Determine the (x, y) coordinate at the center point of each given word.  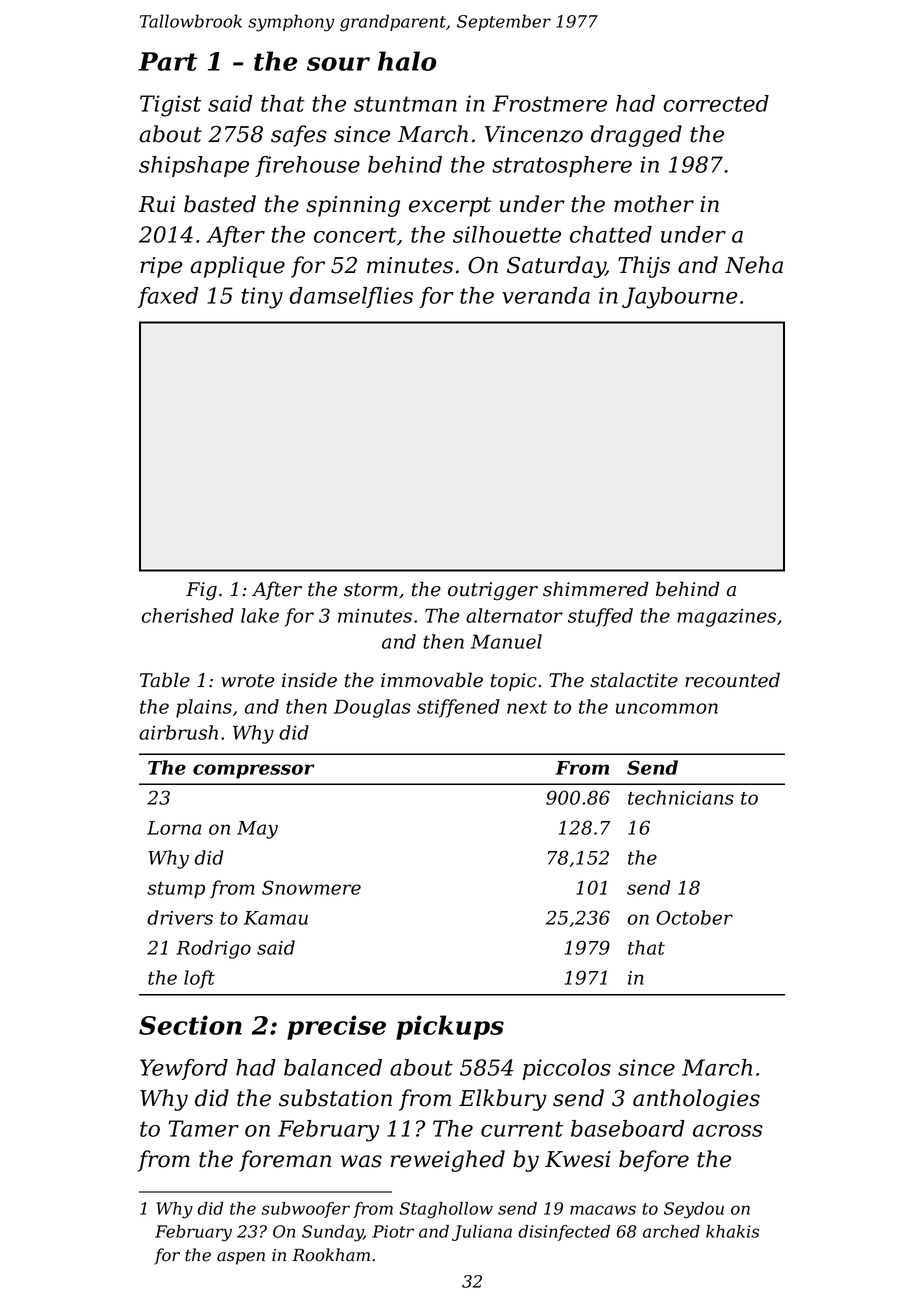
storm (371, 590)
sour (338, 64)
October (694, 917)
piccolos (567, 1069)
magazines (726, 618)
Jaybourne (680, 298)
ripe (161, 267)
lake (260, 615)
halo (407, 61)
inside (309, 680)
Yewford (184, 1069)
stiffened (458, 708)
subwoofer (305, 1210)
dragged (636, 136)
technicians (681, 797)
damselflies (351, 297)
